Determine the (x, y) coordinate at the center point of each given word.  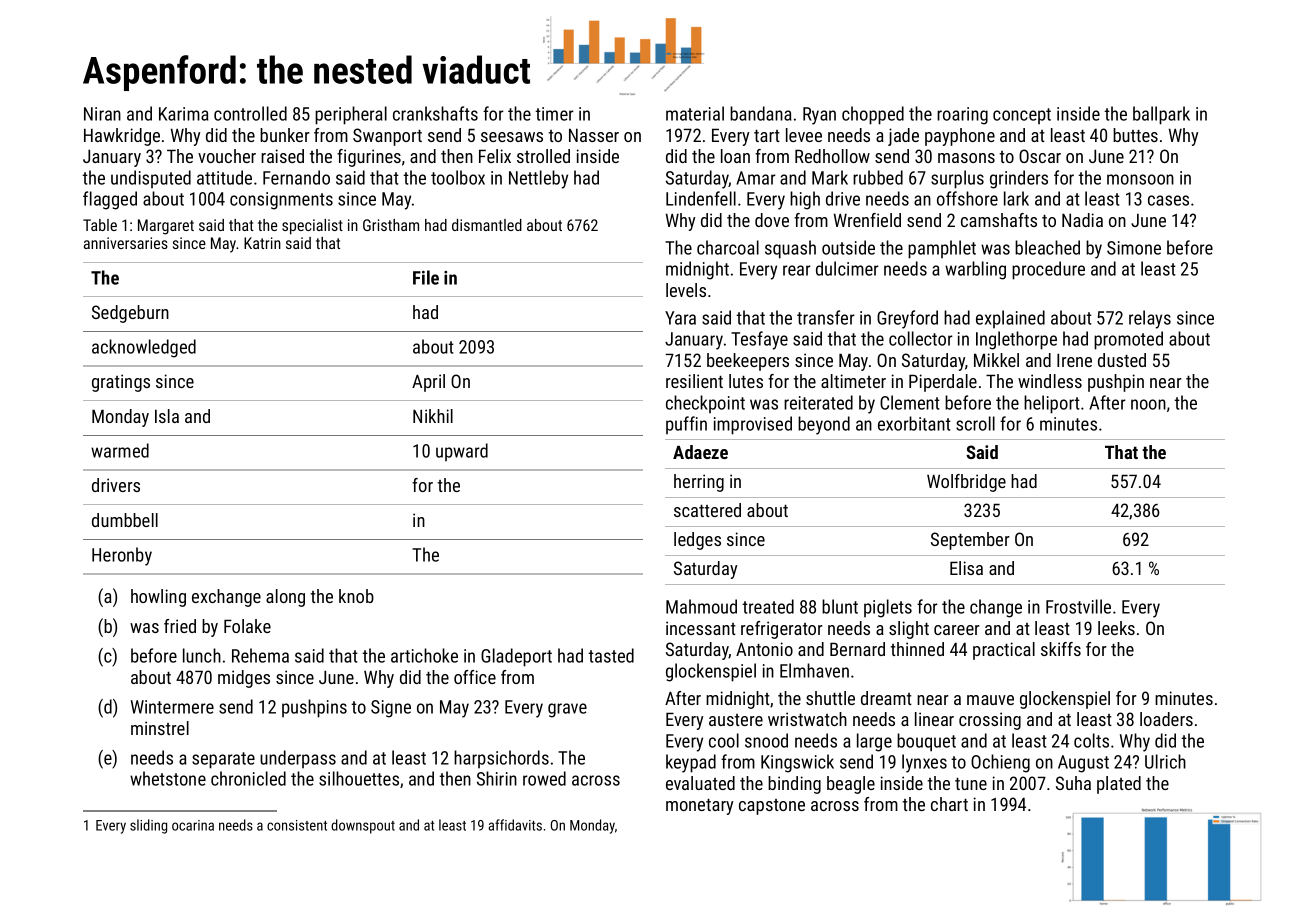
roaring (962, 116)
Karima (184, 114)
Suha (1073, 783)
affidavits (515, 825)
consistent (297, 825)
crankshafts (435, 113)
